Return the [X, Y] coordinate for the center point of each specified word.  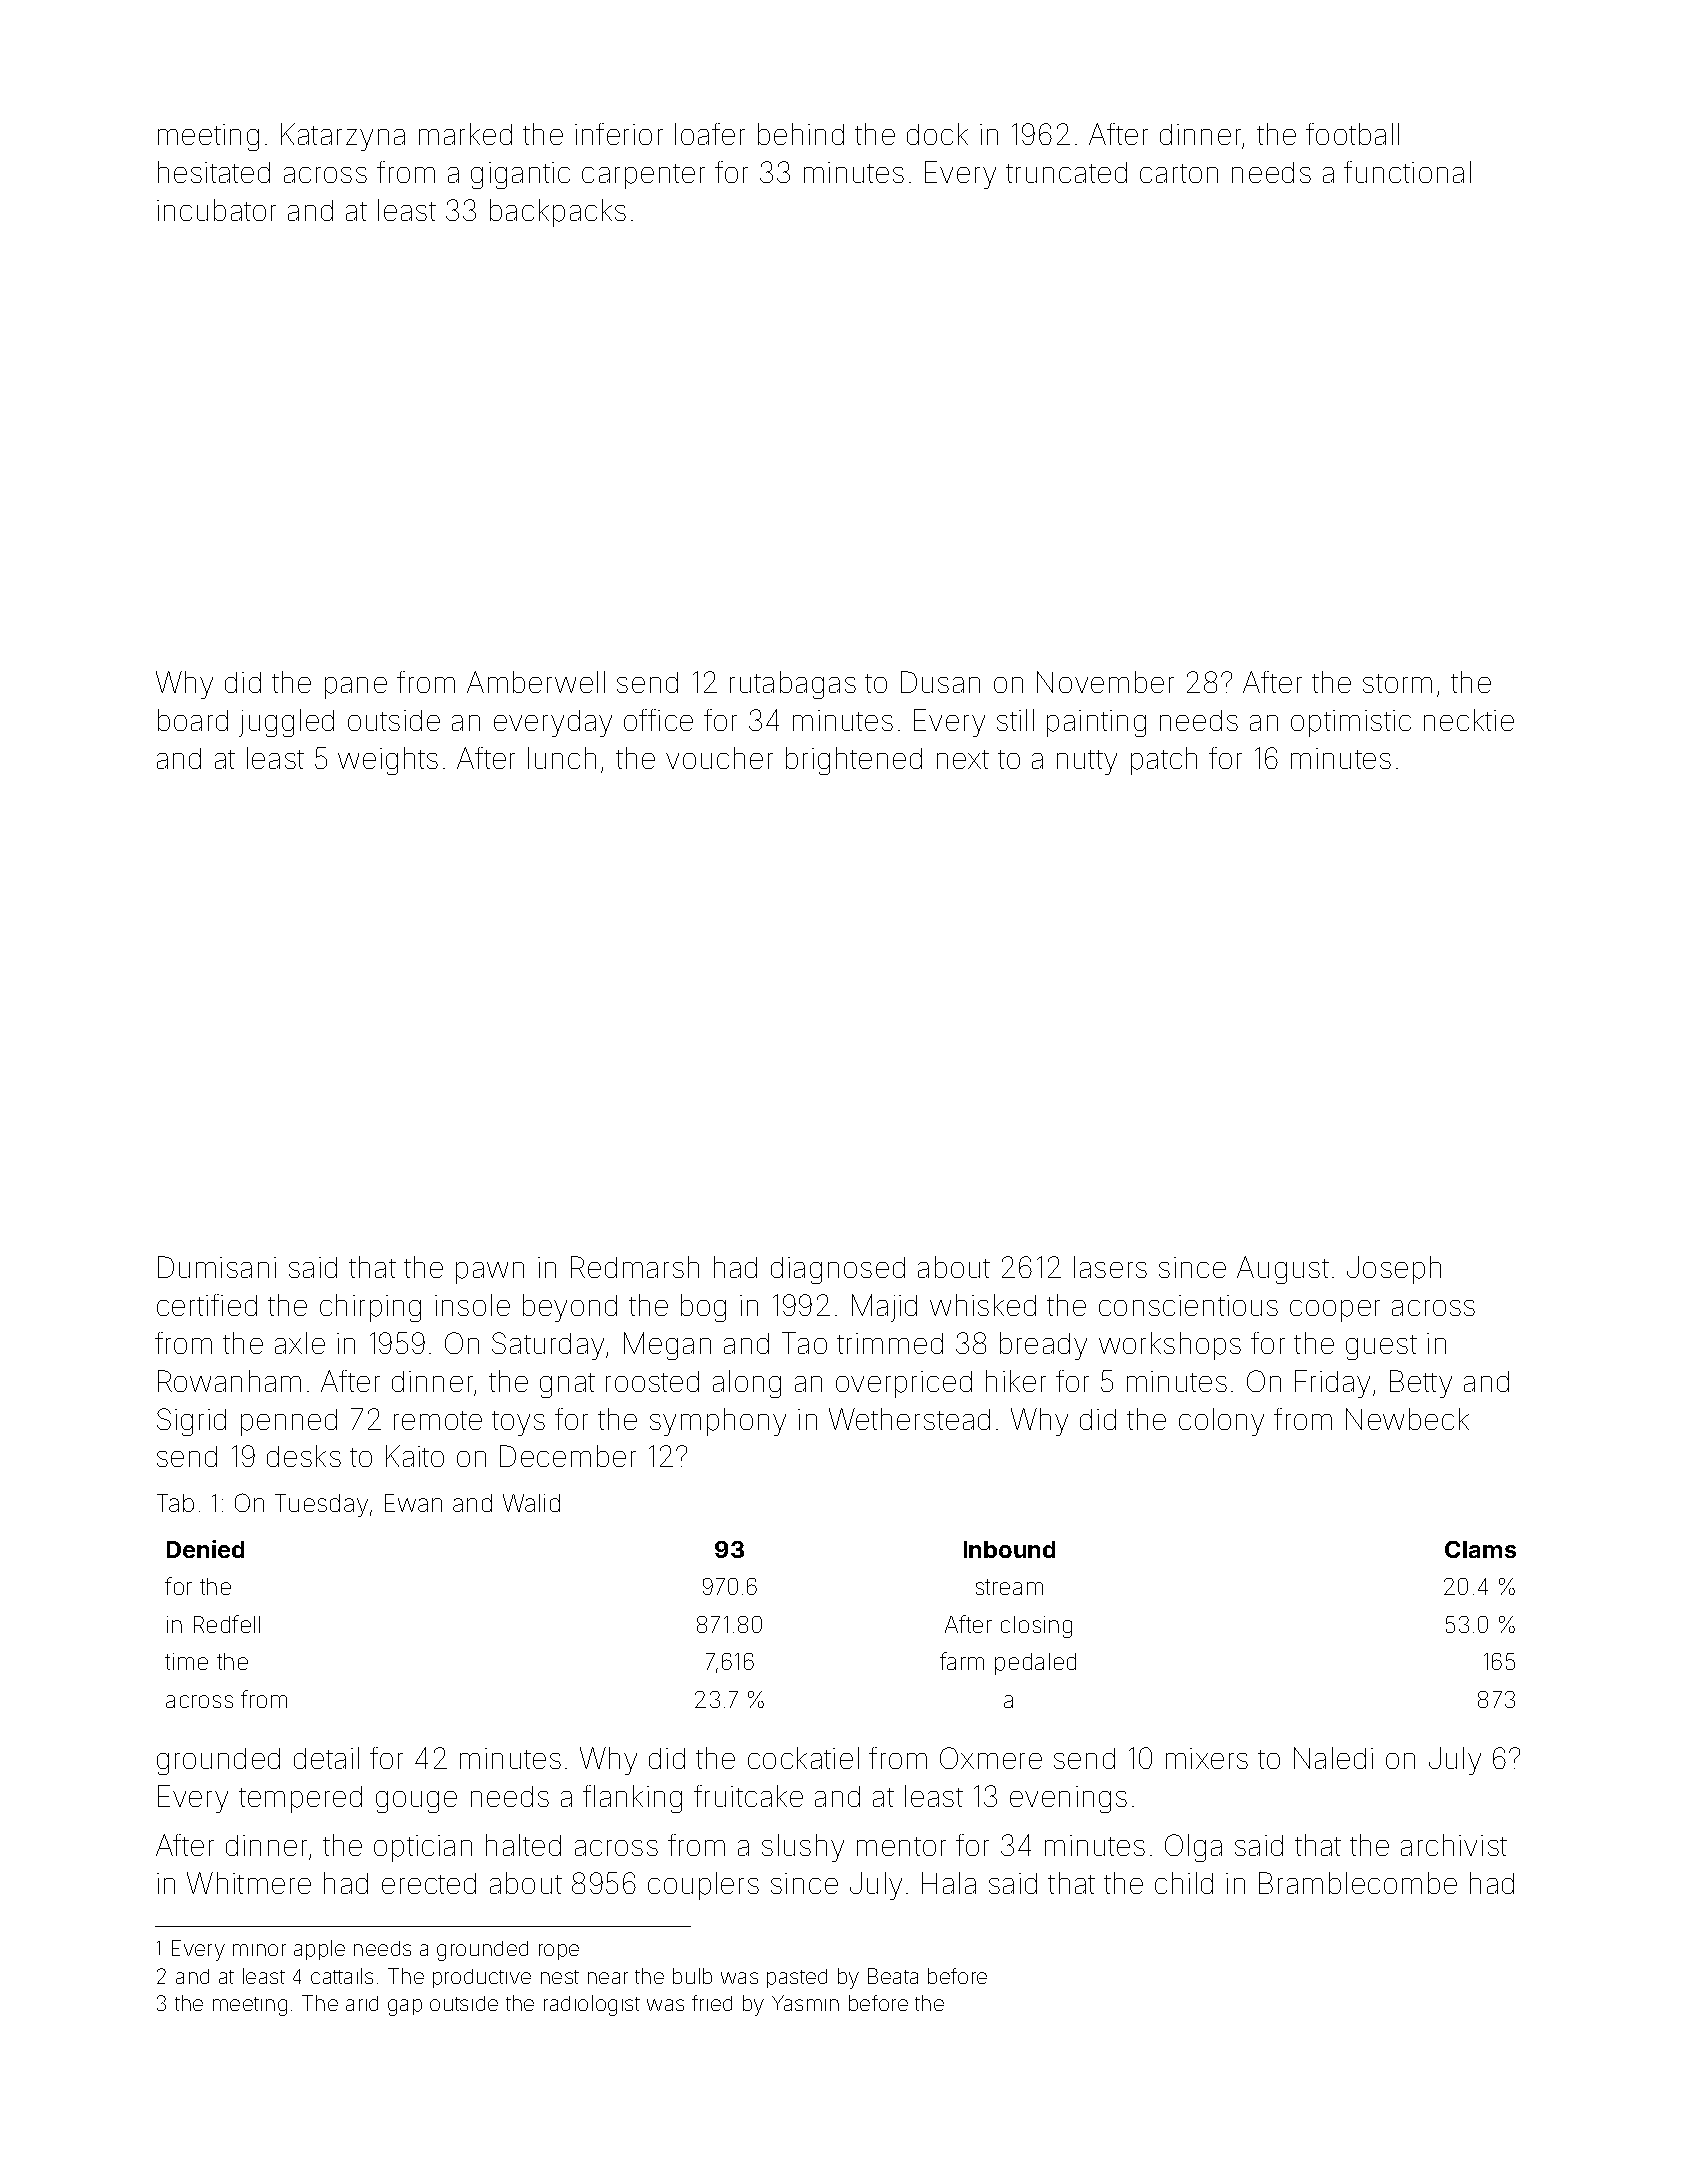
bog [703, 1308]
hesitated [214, 172]
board [193, 720]
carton [1179, 173]
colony [1221, 1422]
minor [259, 1950]
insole [472, 1305]
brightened [854, 761]
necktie [1469, 720]
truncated [1066, 172]
